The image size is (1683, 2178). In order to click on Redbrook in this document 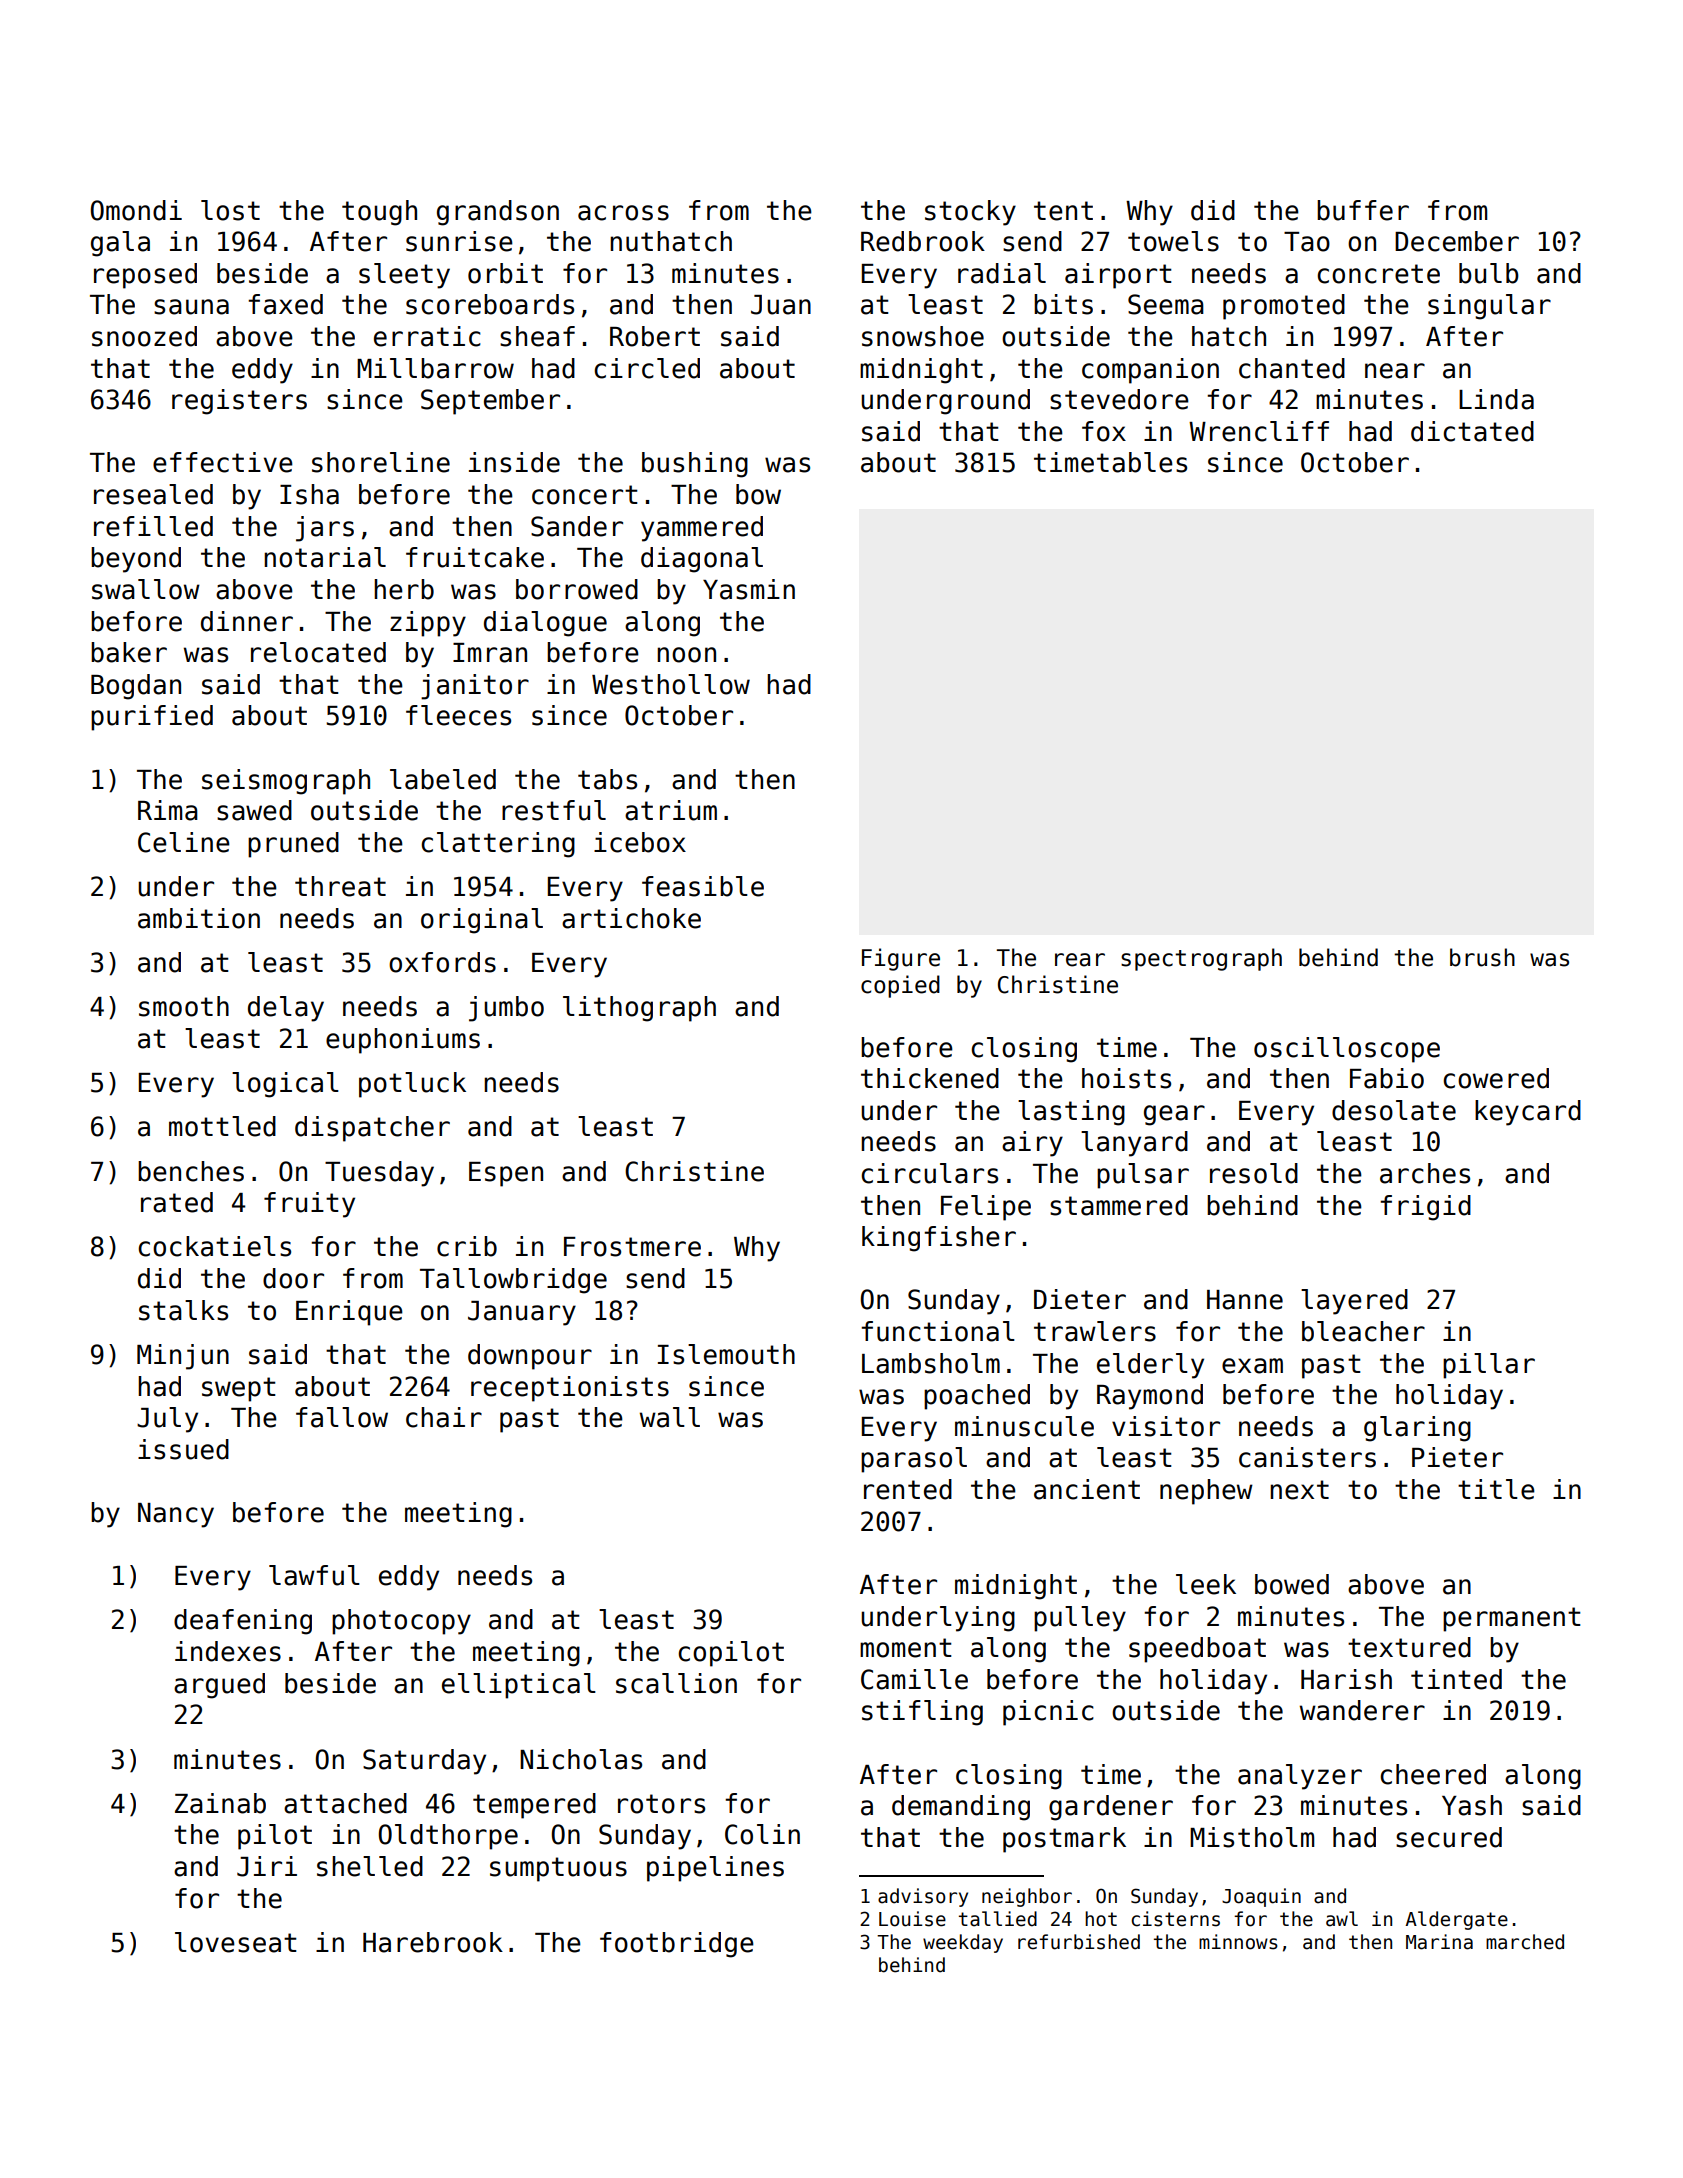, I will do `click(923, 241)`.
